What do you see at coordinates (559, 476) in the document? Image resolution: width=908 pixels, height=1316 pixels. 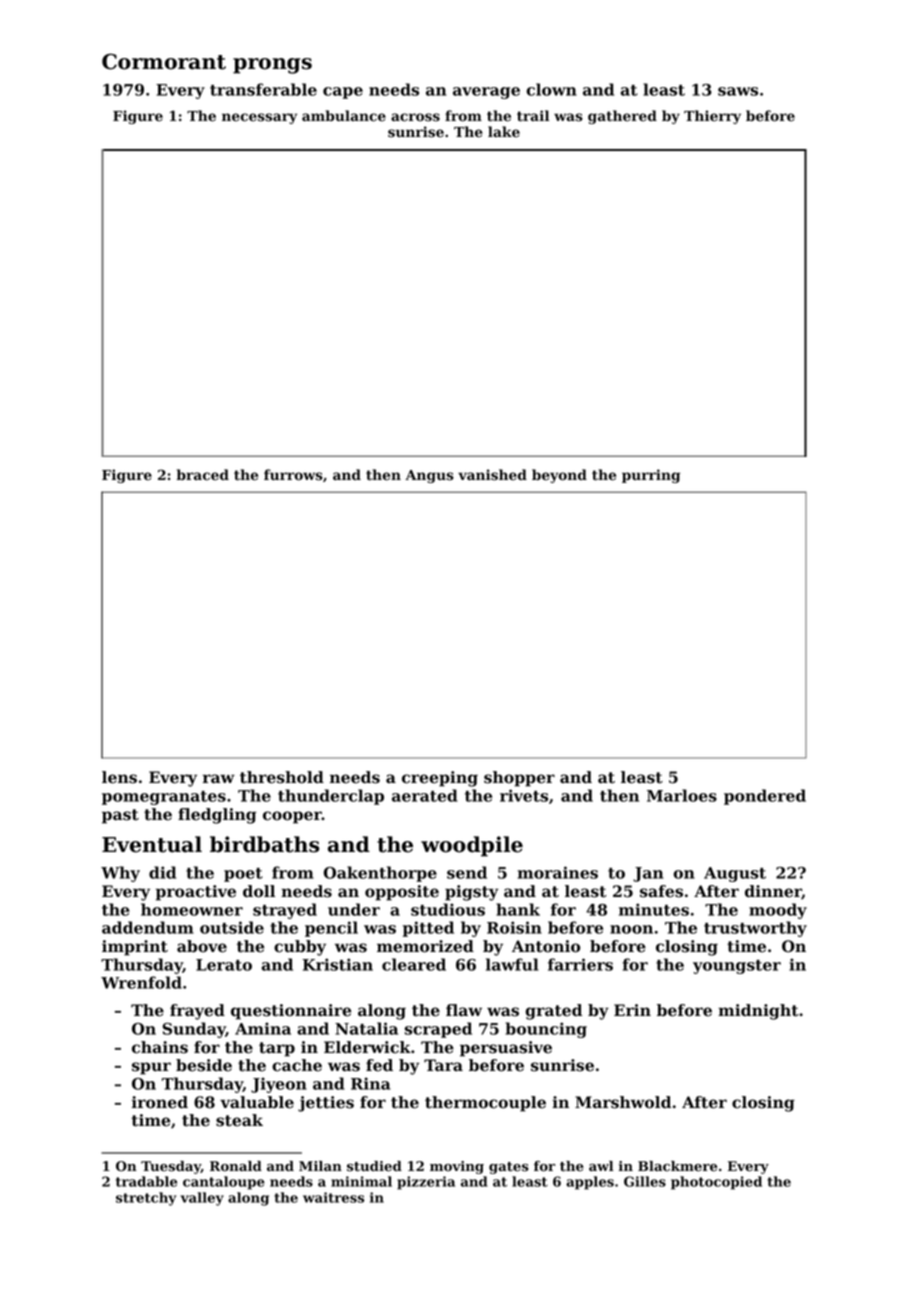 I see `beyond` at bounding box center [559, 476].
